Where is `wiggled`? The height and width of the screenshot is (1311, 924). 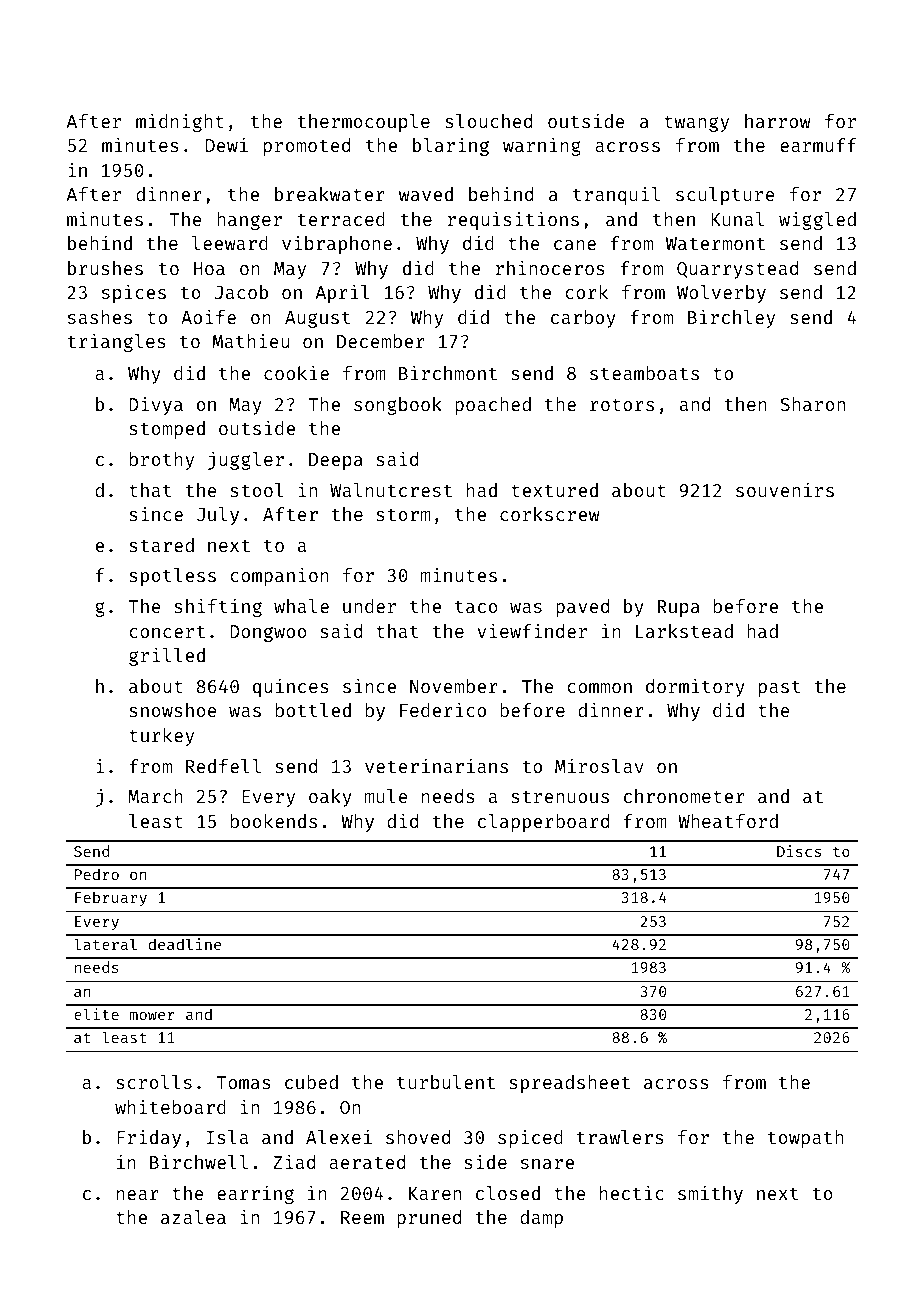 wiggled is located at coordinates (817, 220).
